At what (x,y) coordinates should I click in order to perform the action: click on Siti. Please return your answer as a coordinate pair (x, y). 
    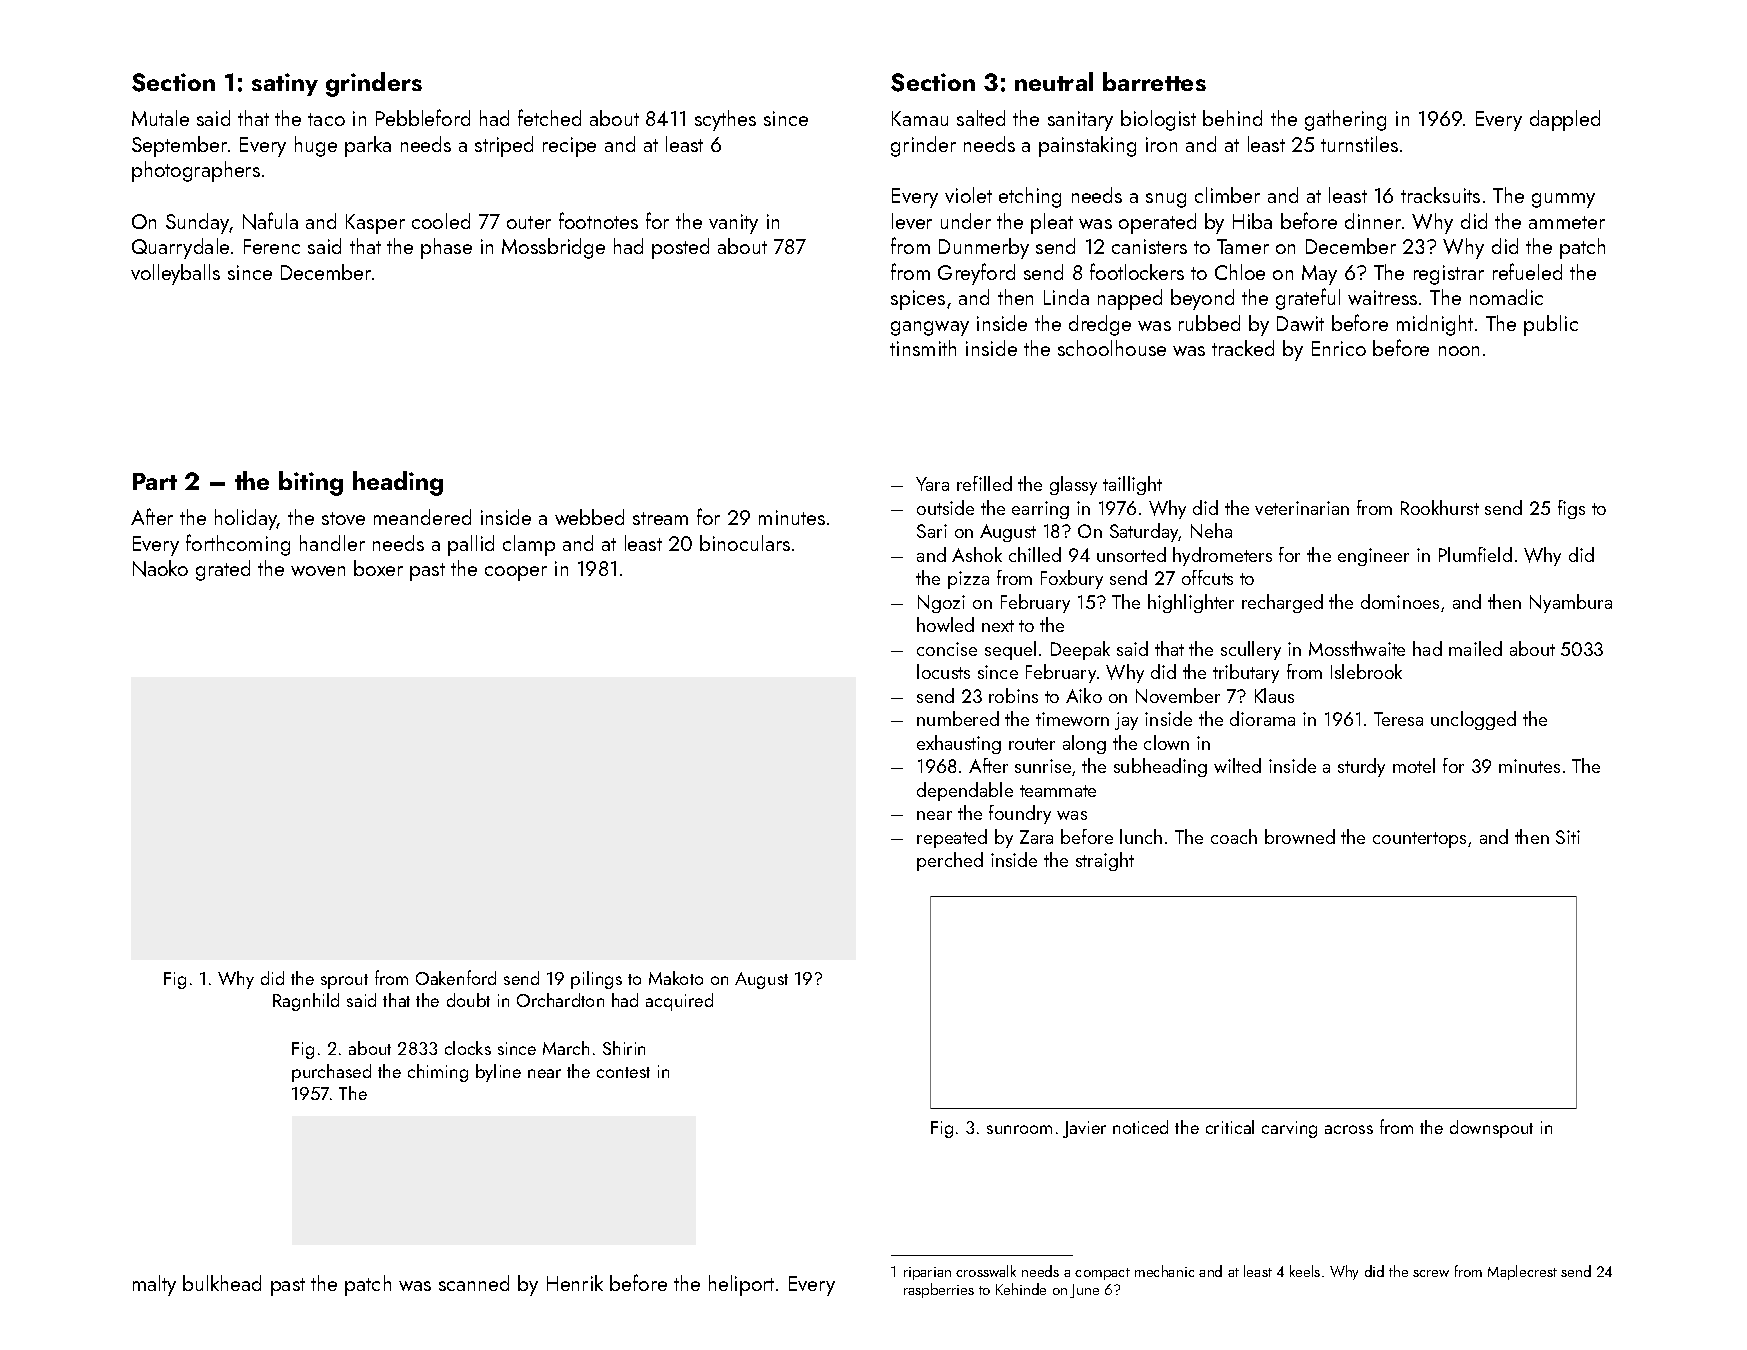
    Looking at the image, I should click on (1568, 837).
